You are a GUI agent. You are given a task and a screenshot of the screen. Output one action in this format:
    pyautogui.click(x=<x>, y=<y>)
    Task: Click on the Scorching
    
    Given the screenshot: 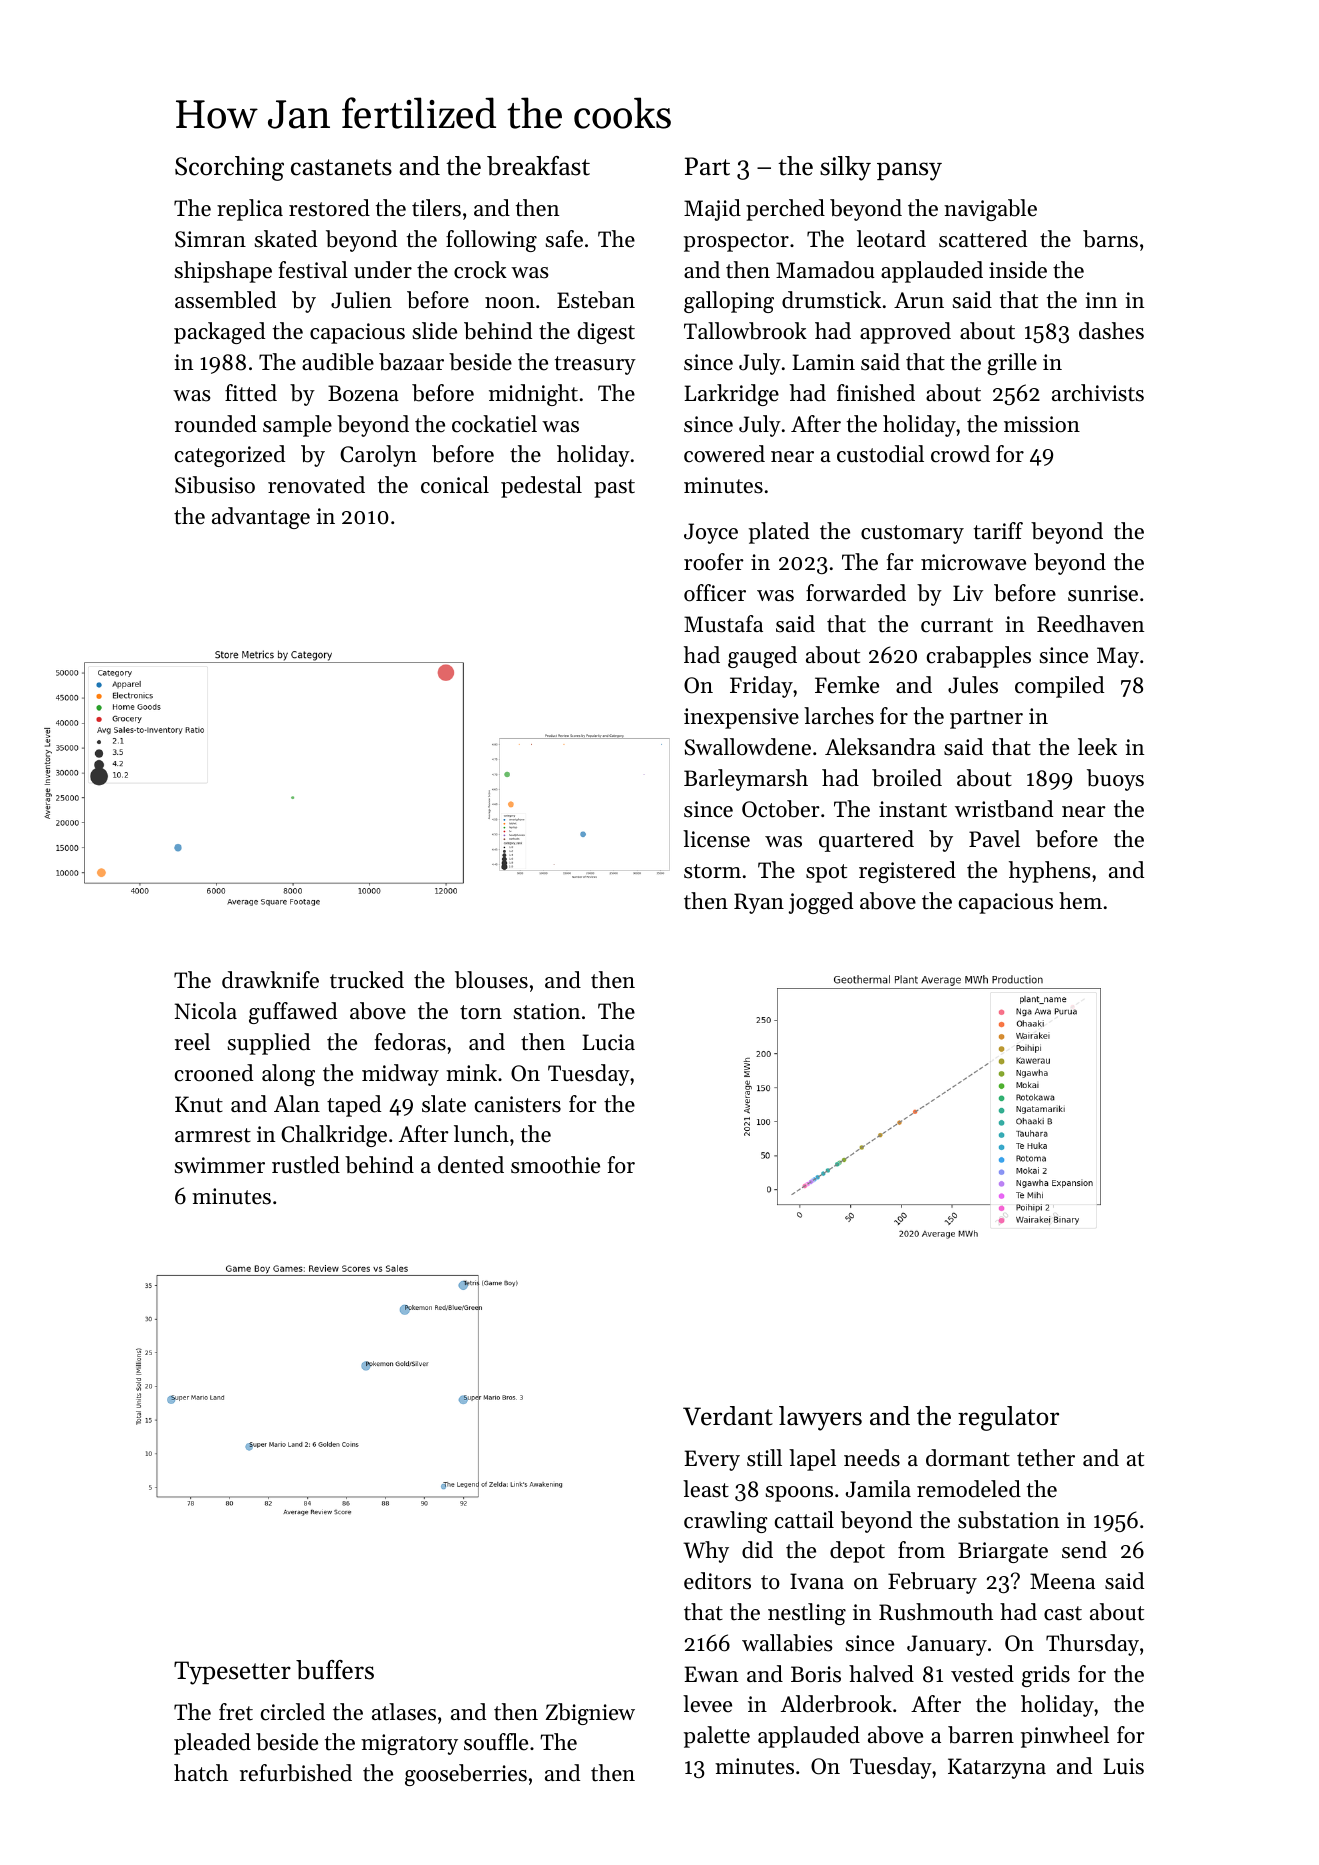 What is the action you would take?
    pyautogui.click(x=229, y=168)
